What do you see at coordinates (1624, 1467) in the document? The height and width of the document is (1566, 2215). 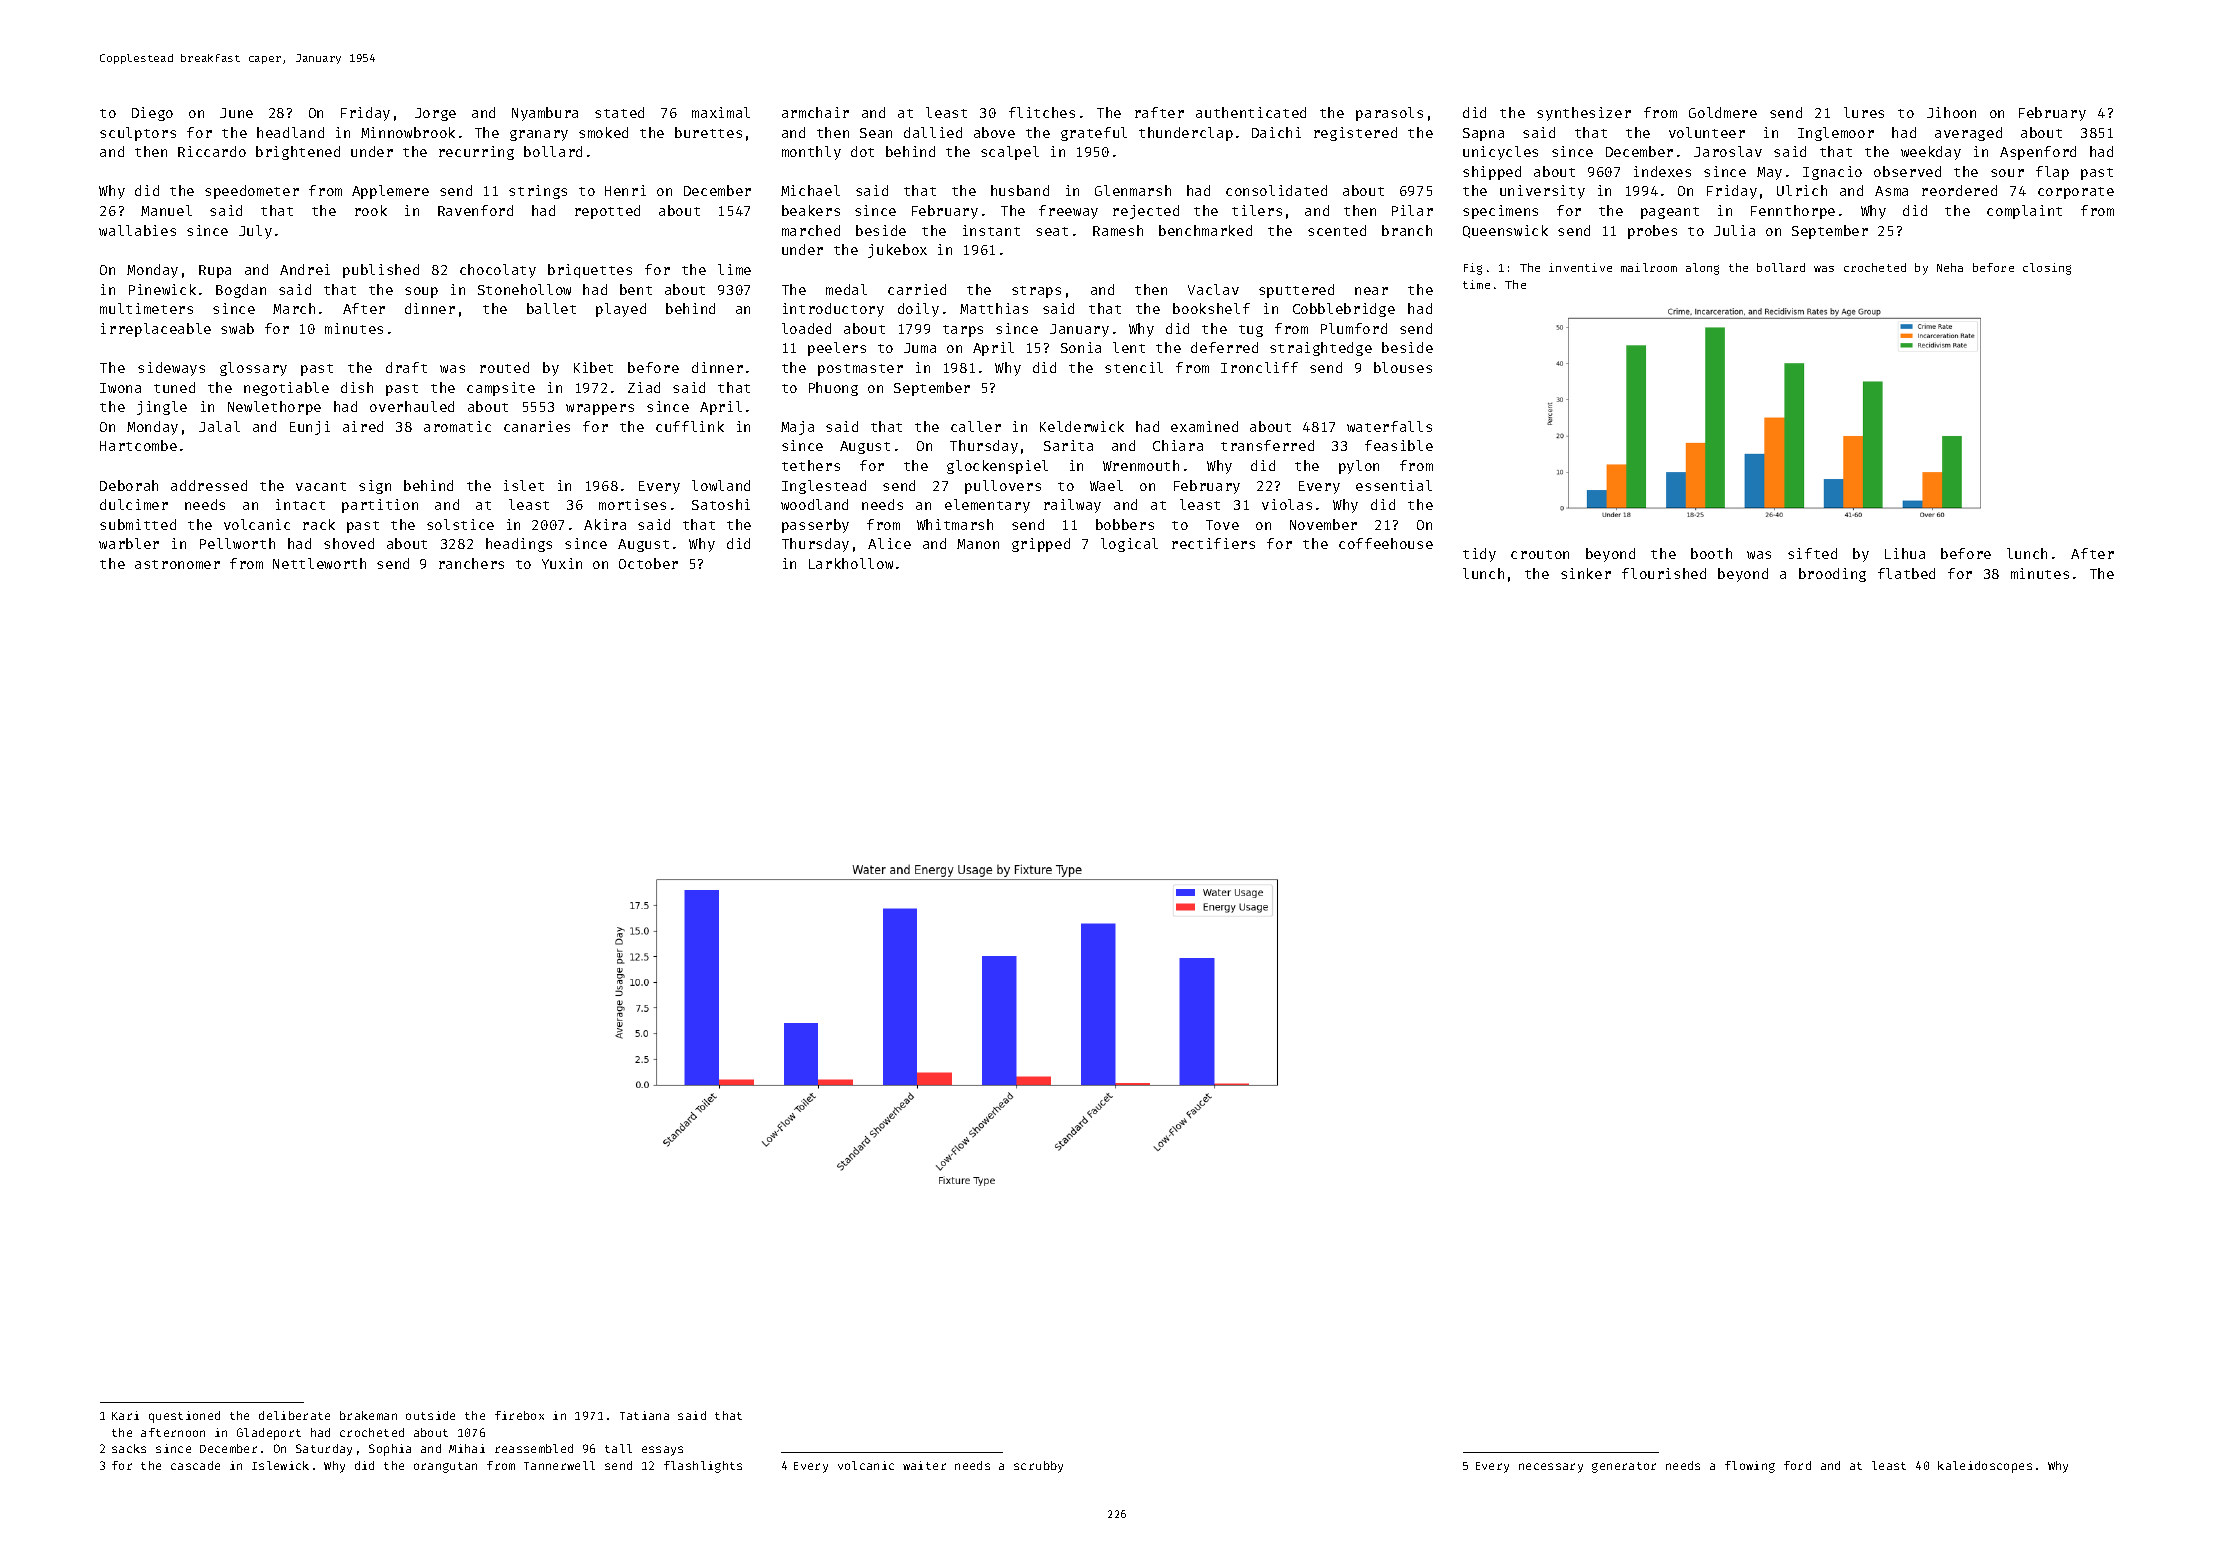 I see `generator` at bounding box center [1624, 1467].
